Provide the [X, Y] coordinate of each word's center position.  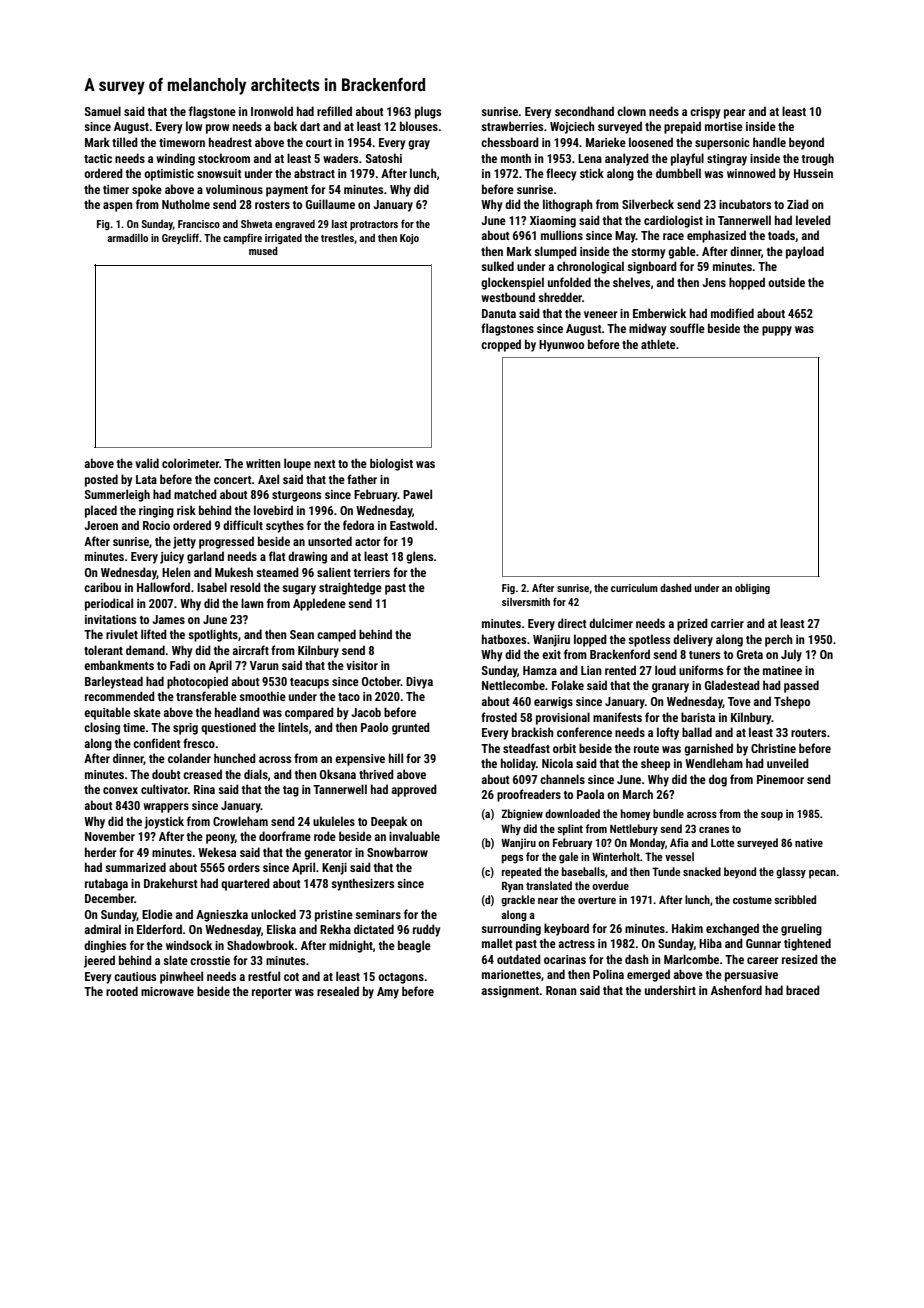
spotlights [213, 635]
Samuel [103, 111]
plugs [428, 112]
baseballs [583, 871]
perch [779, 640]
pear [735, 114]
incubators [745, 204]
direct [572, 623]
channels [562, 779]
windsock [189, 945]
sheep [655, 764]
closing [102, 728]
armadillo [127, 238]
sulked [497, 266]
